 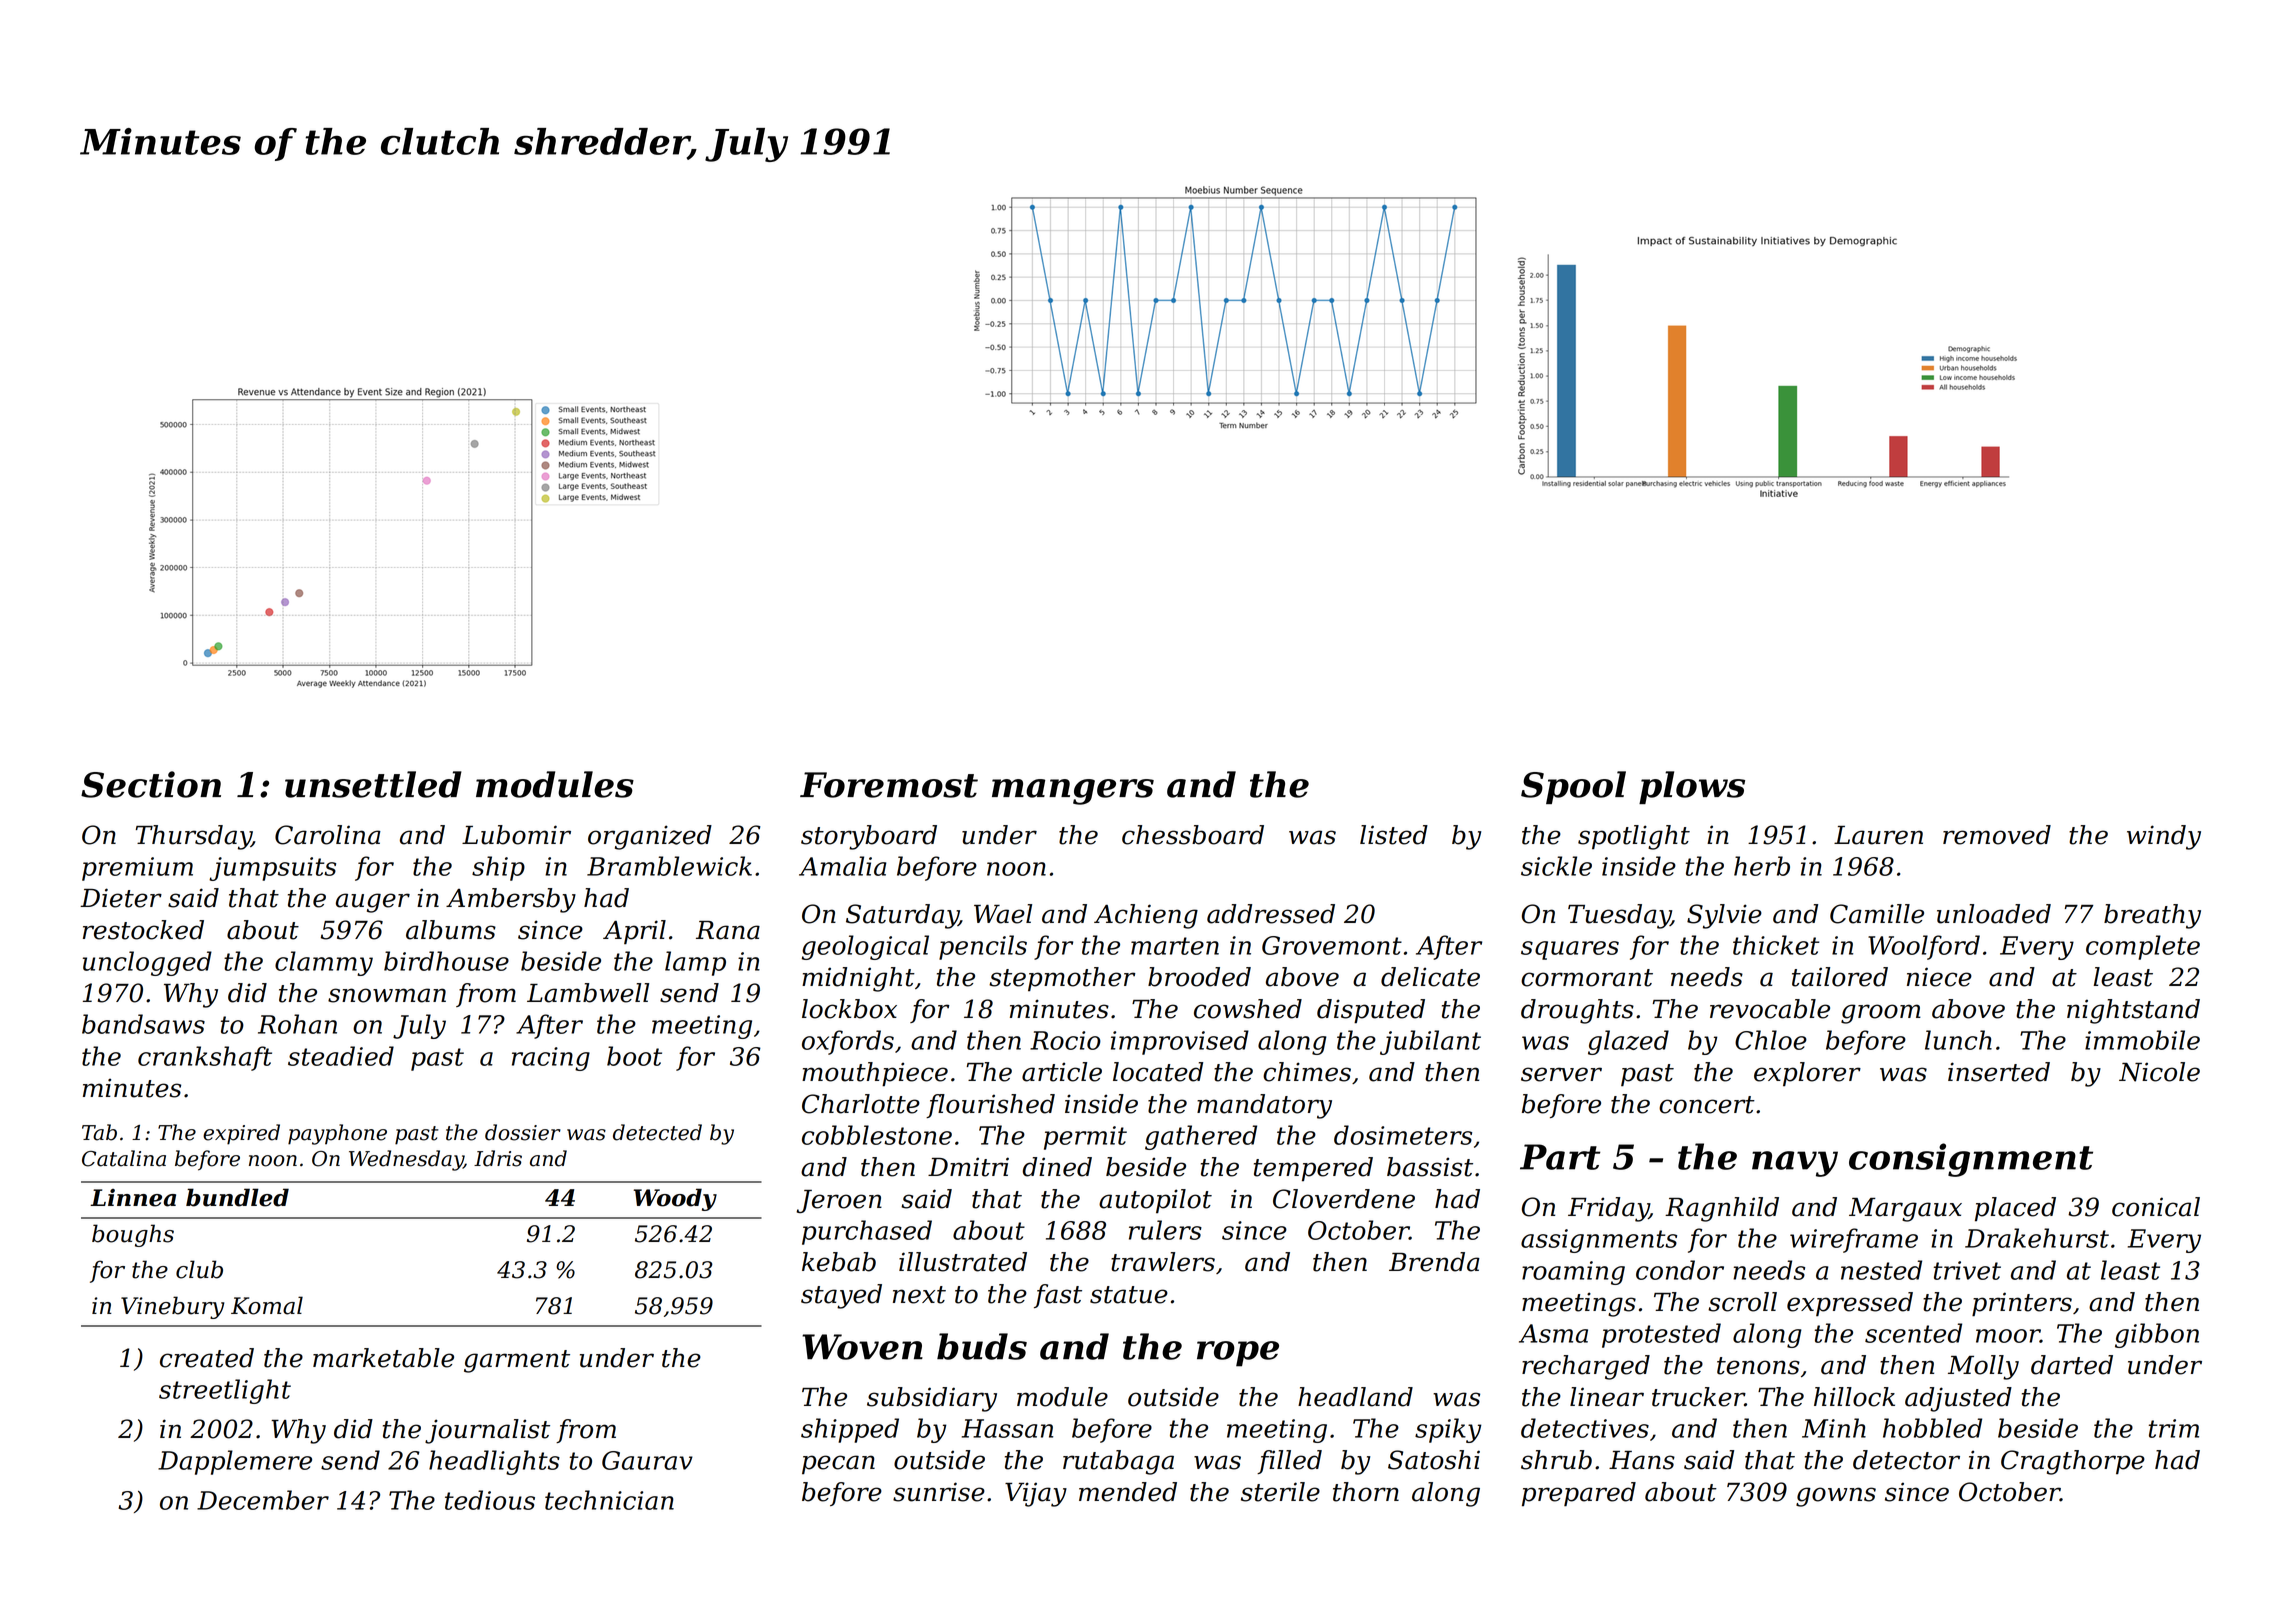 What do you see at coordinates (235, 1462) in the image?
I see `Dapplemere` at bounding box center [235, 1462].
